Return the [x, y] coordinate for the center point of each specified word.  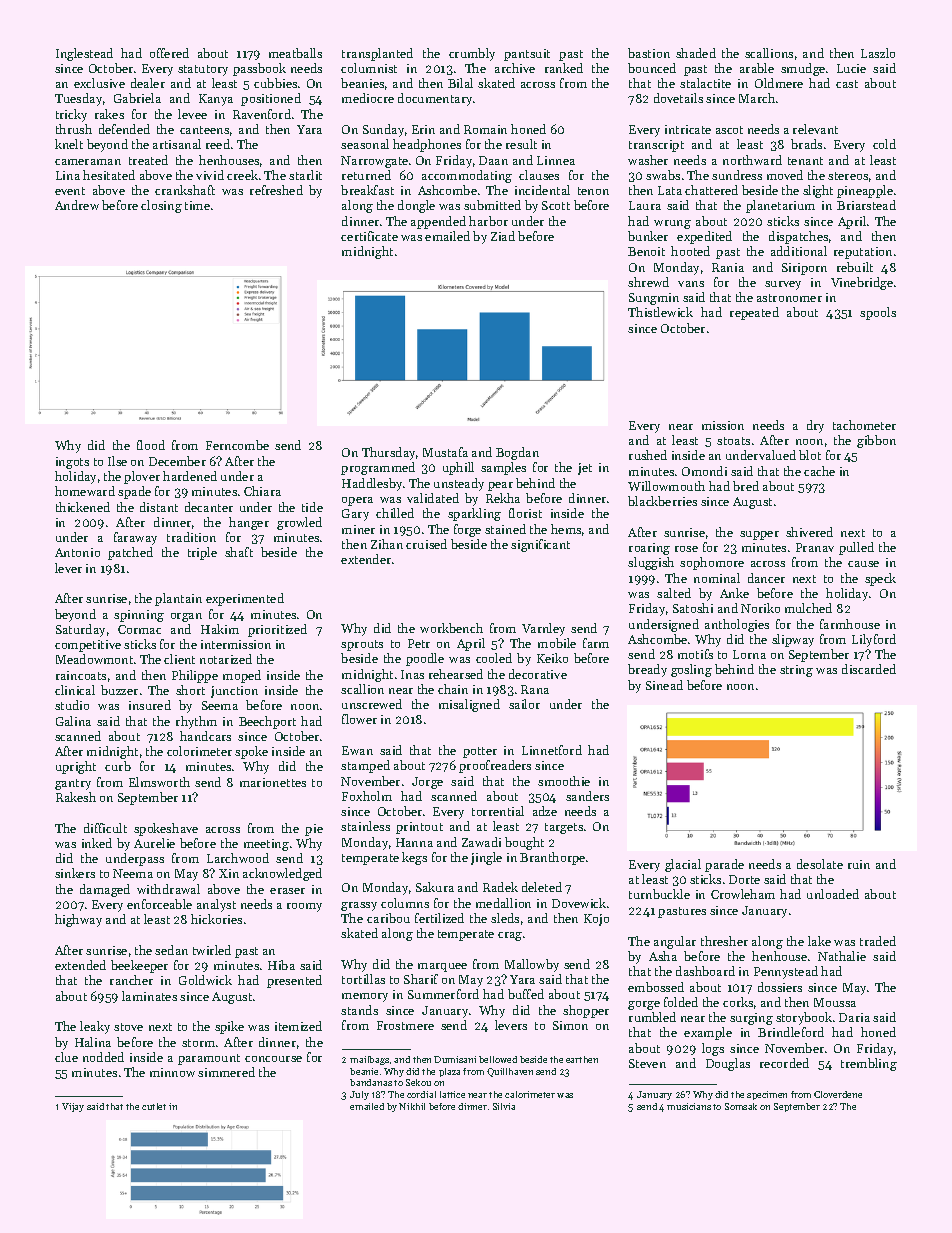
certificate [369, 236]
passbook [259, 69]
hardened [190, 476]
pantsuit [527, 55]
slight [818, 191]
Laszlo [878, 53]
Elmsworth [159, 782]
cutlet [154, 1106]
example [708, 1033]
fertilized [439, 918]
